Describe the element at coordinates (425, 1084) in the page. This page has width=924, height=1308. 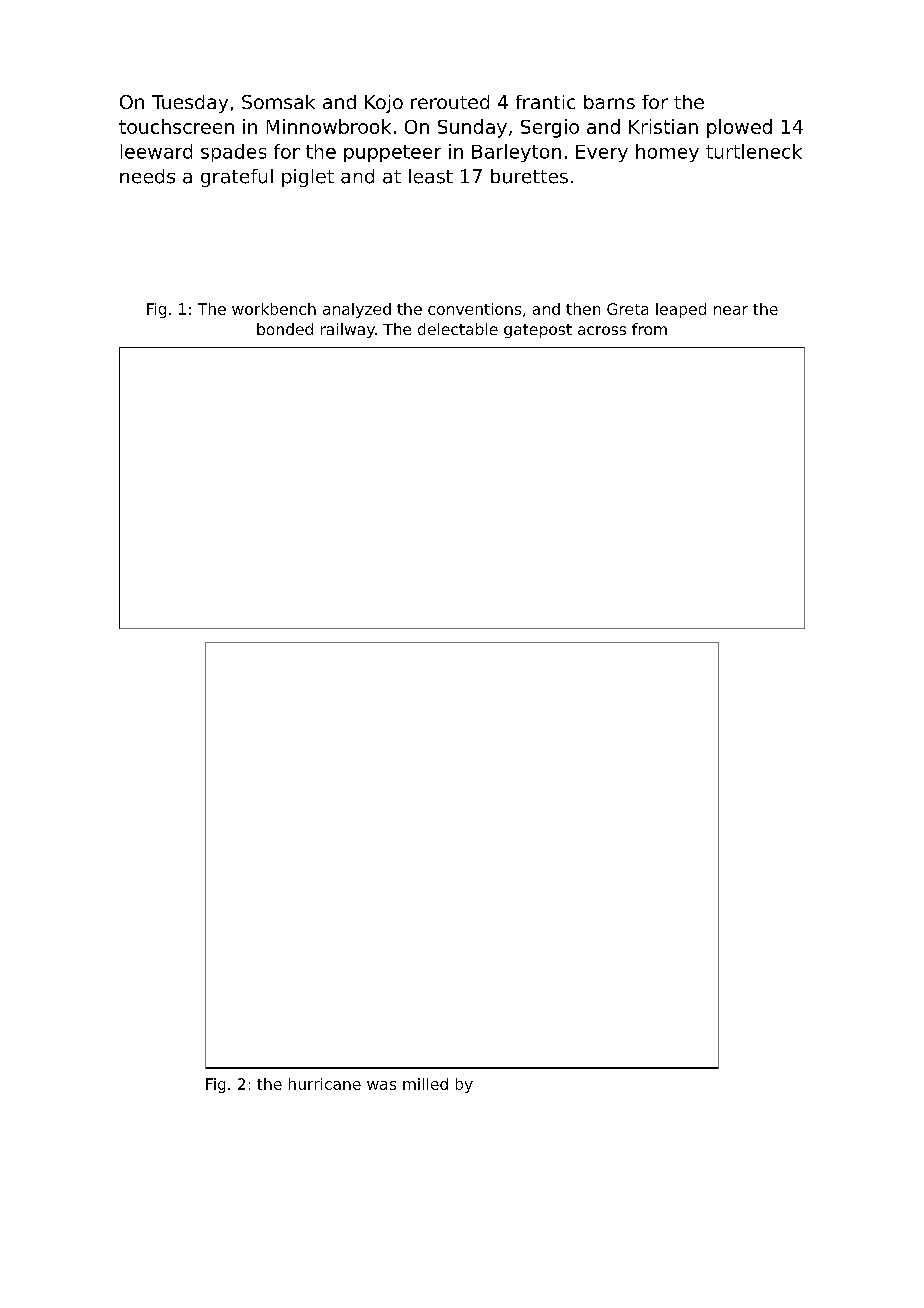
I see `milled` at that location.
